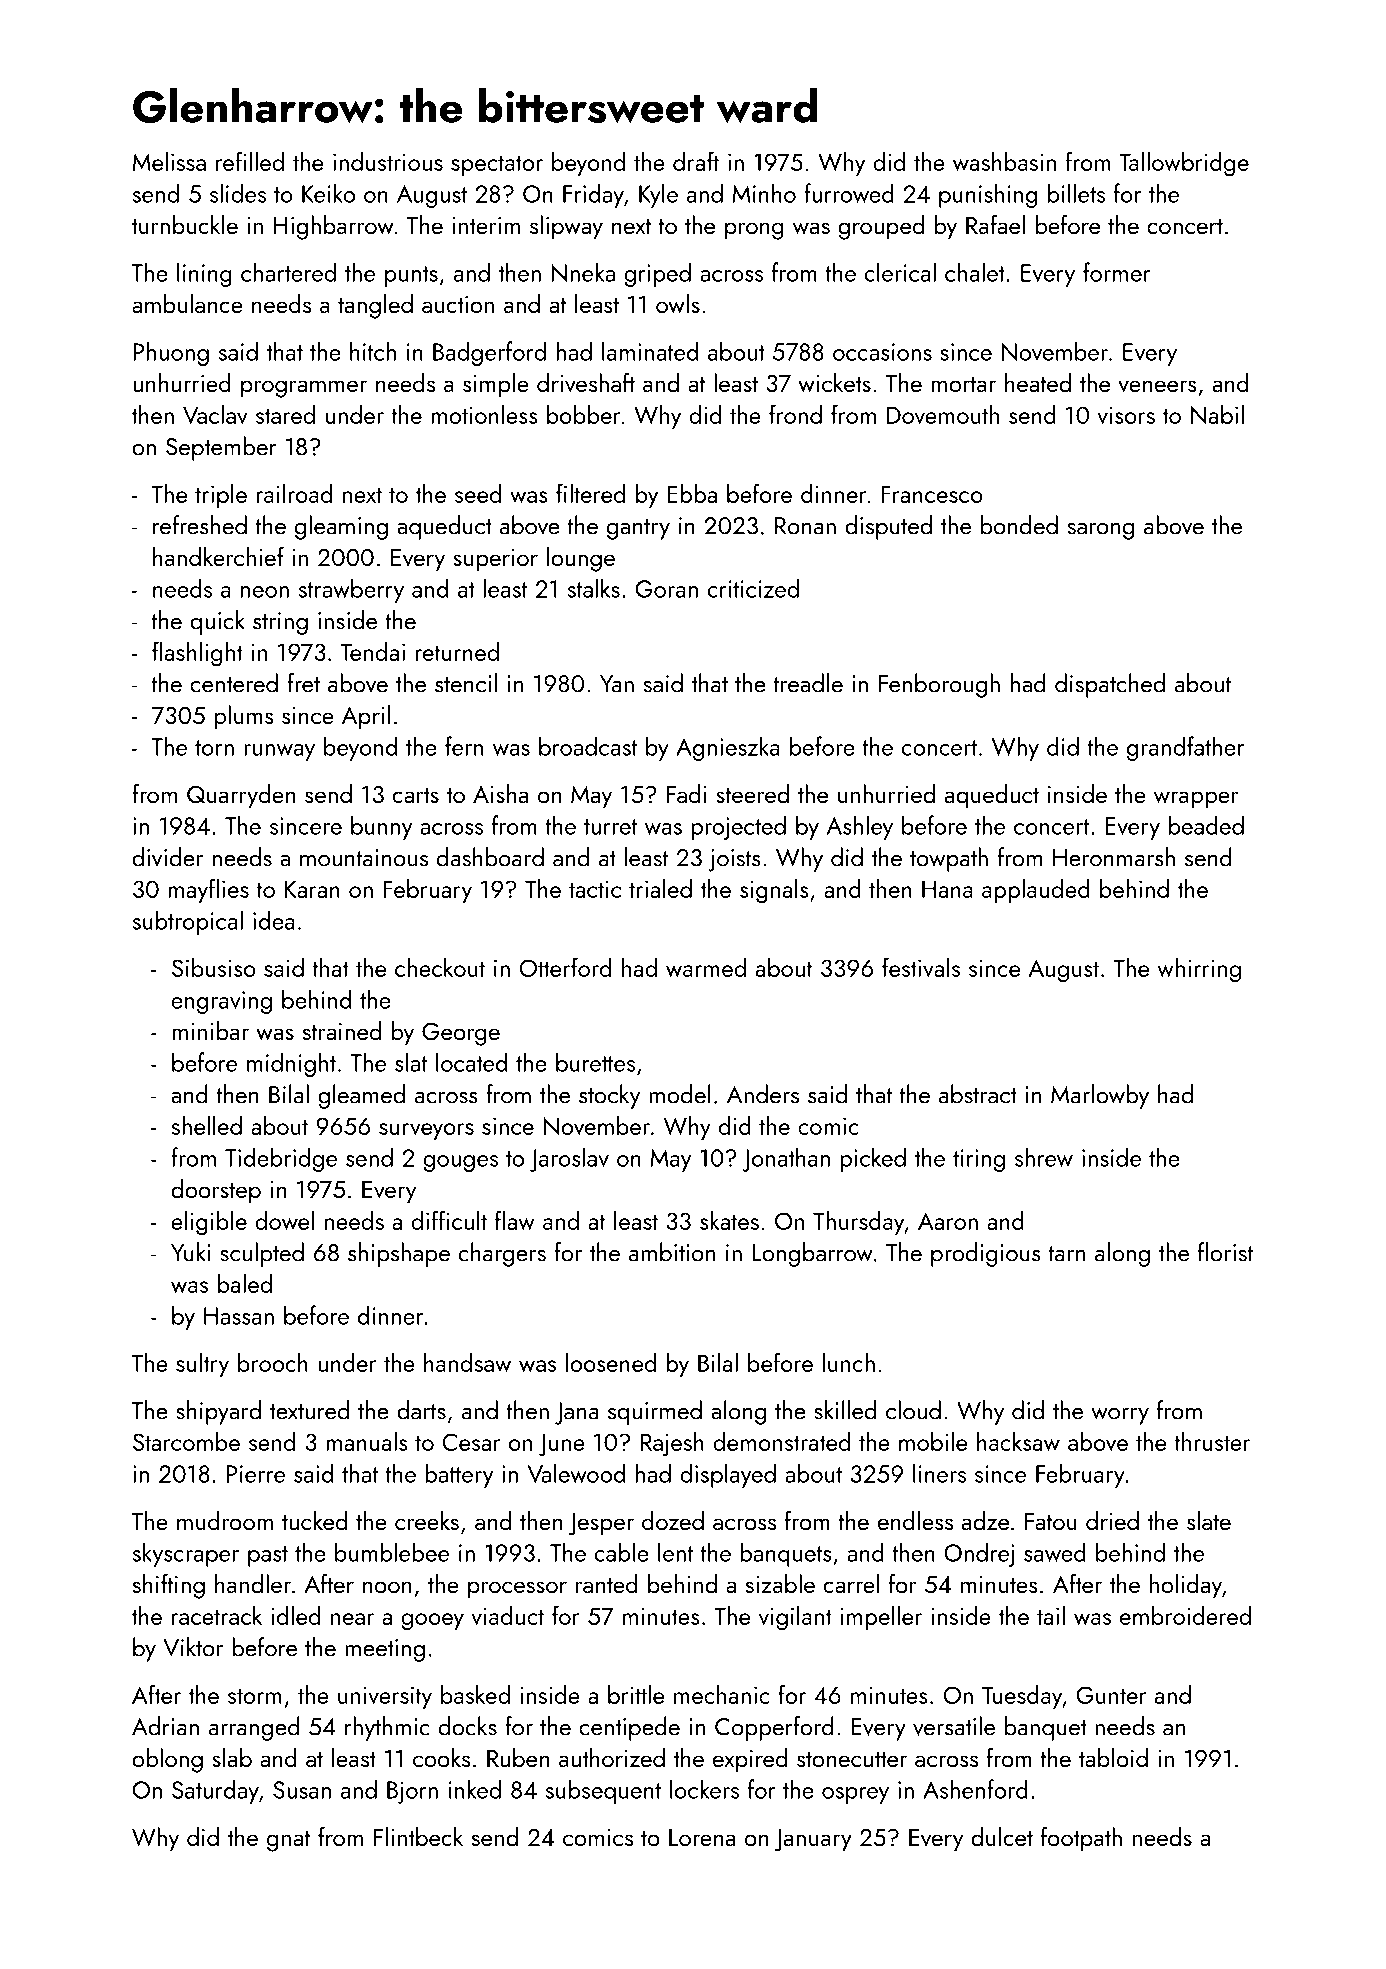 Image resolution: width=1386 pixels, height=1969 pixels. What do you see at coordinates (696, 161) in the document?
I see `draft` at bounding box center [696, 161].
